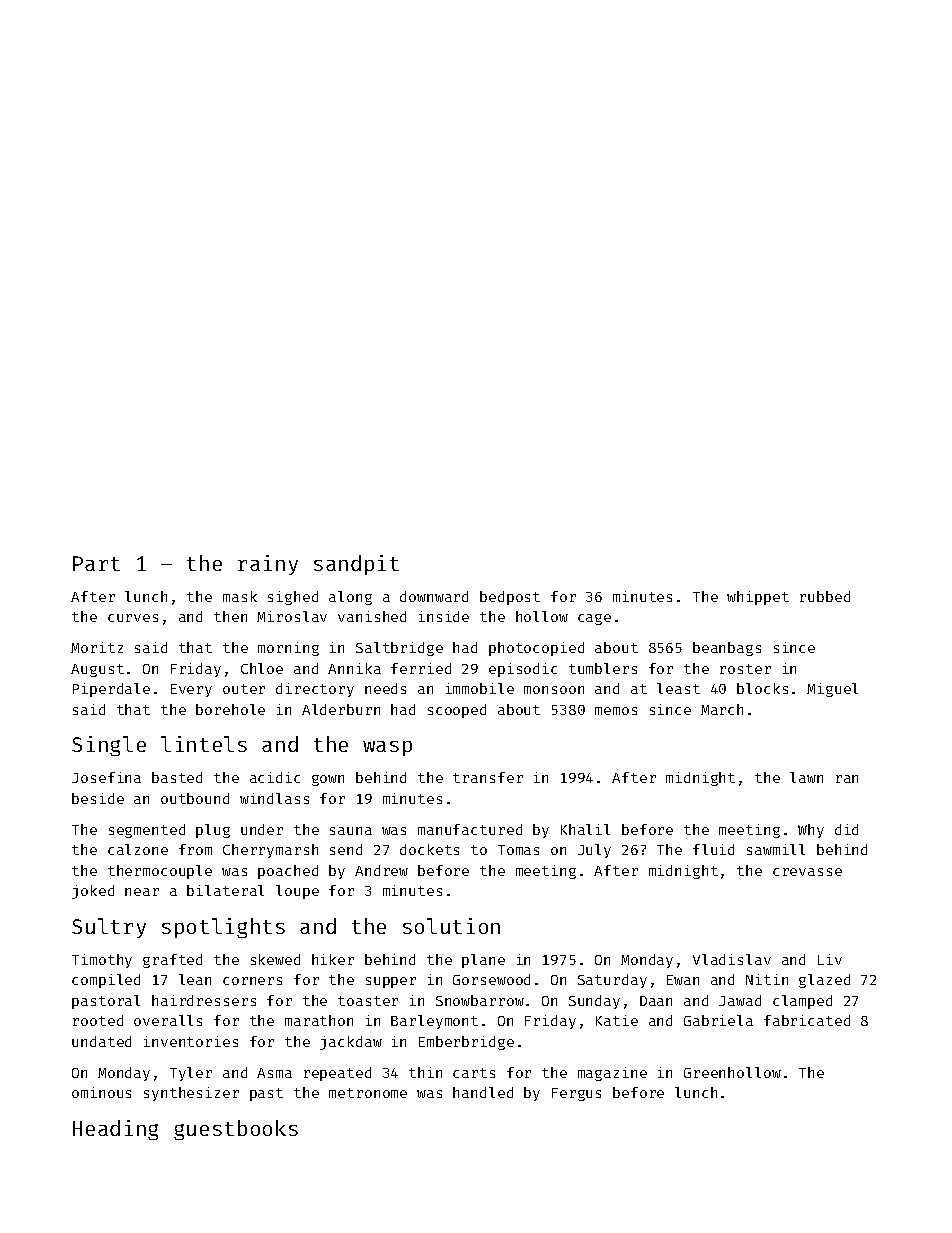 Image resolution: width=952 pixels, height=1233 pixels. What do you see at coordinates (381, 870) in the document?
I see `Andrew` at bounding box center [381, 870].
